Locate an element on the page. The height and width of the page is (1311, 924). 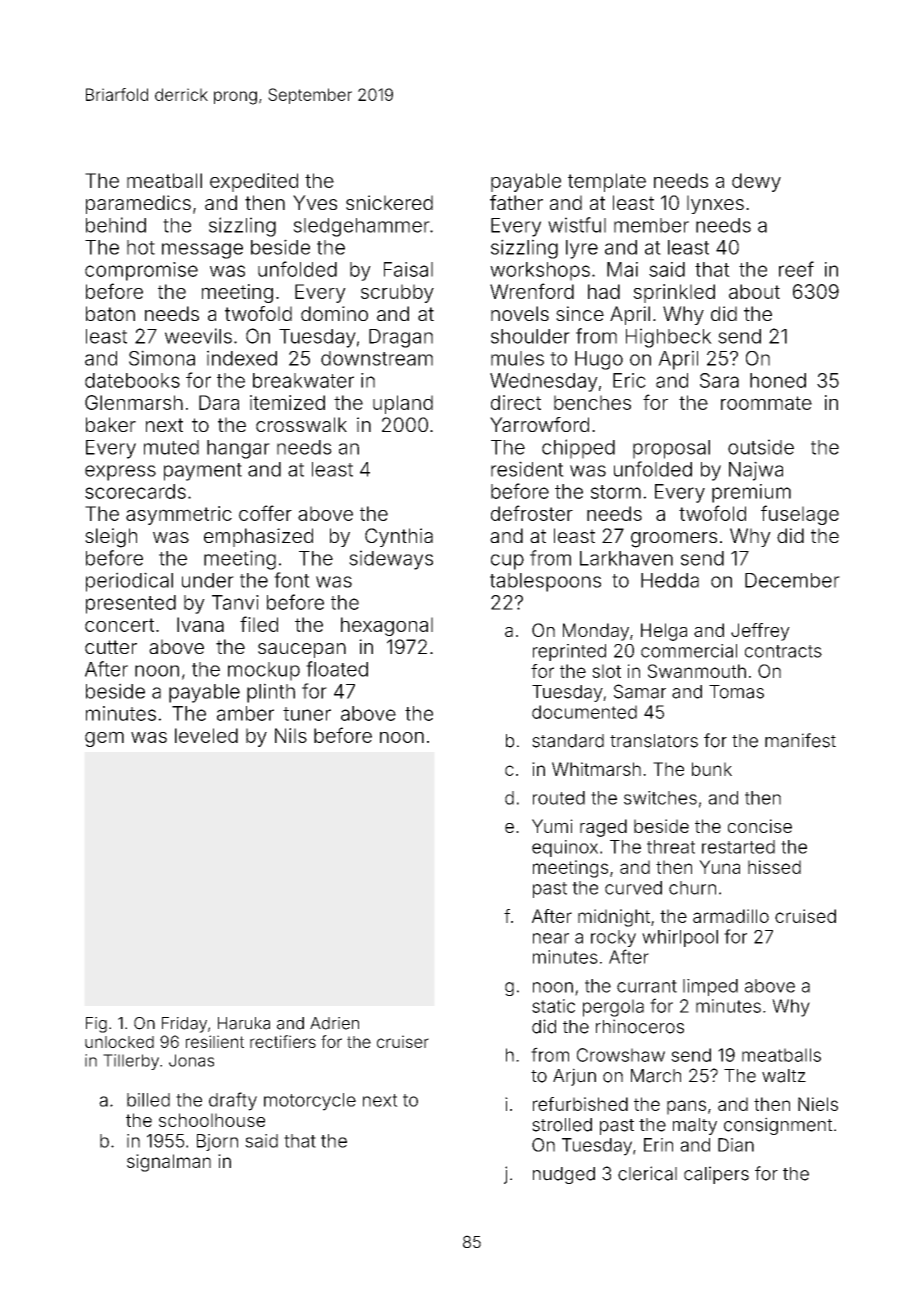
cutter is located at coordinates (111, 647).
